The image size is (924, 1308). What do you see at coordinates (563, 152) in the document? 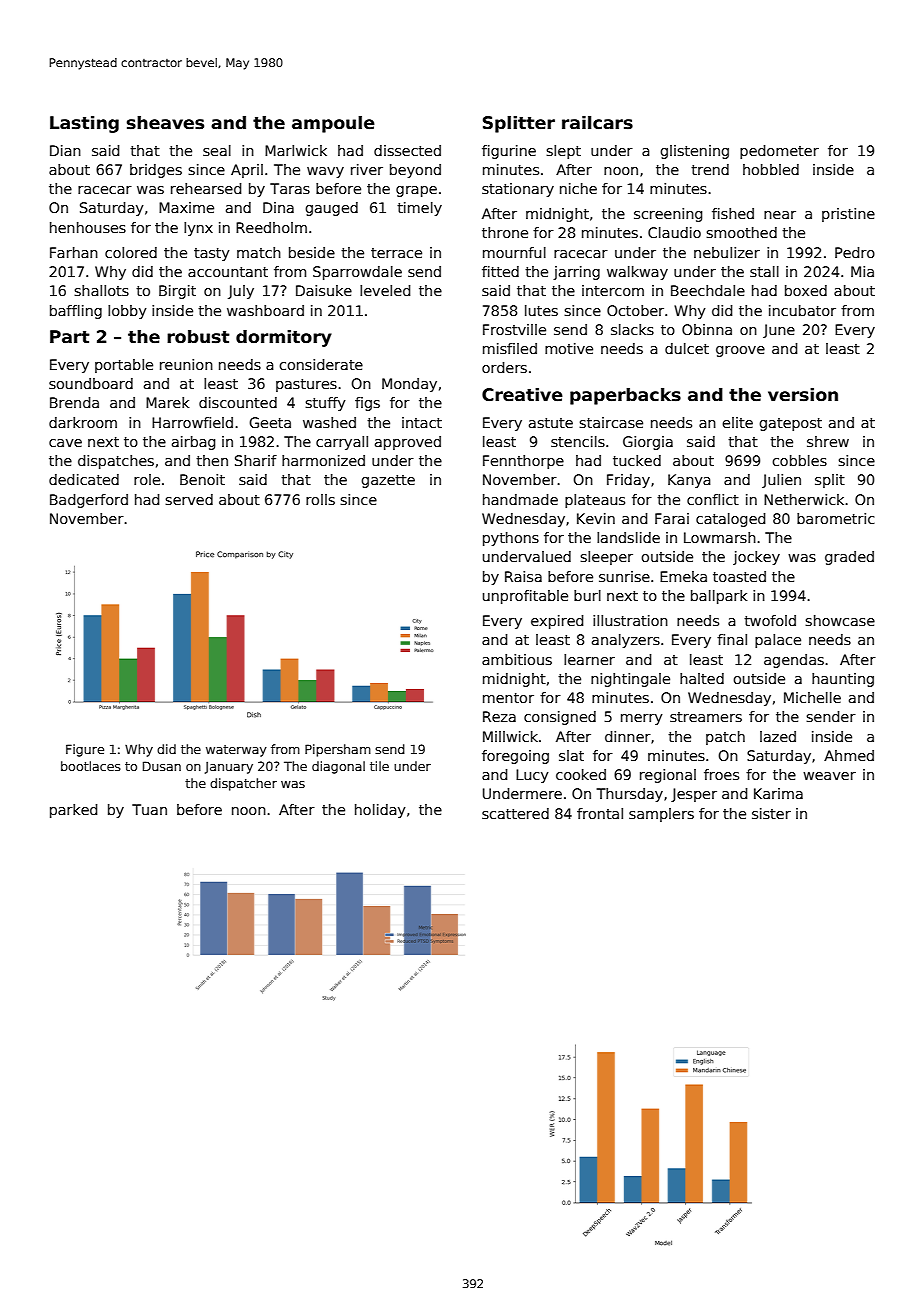
I see `slept` at bounding box center [563, 152].
